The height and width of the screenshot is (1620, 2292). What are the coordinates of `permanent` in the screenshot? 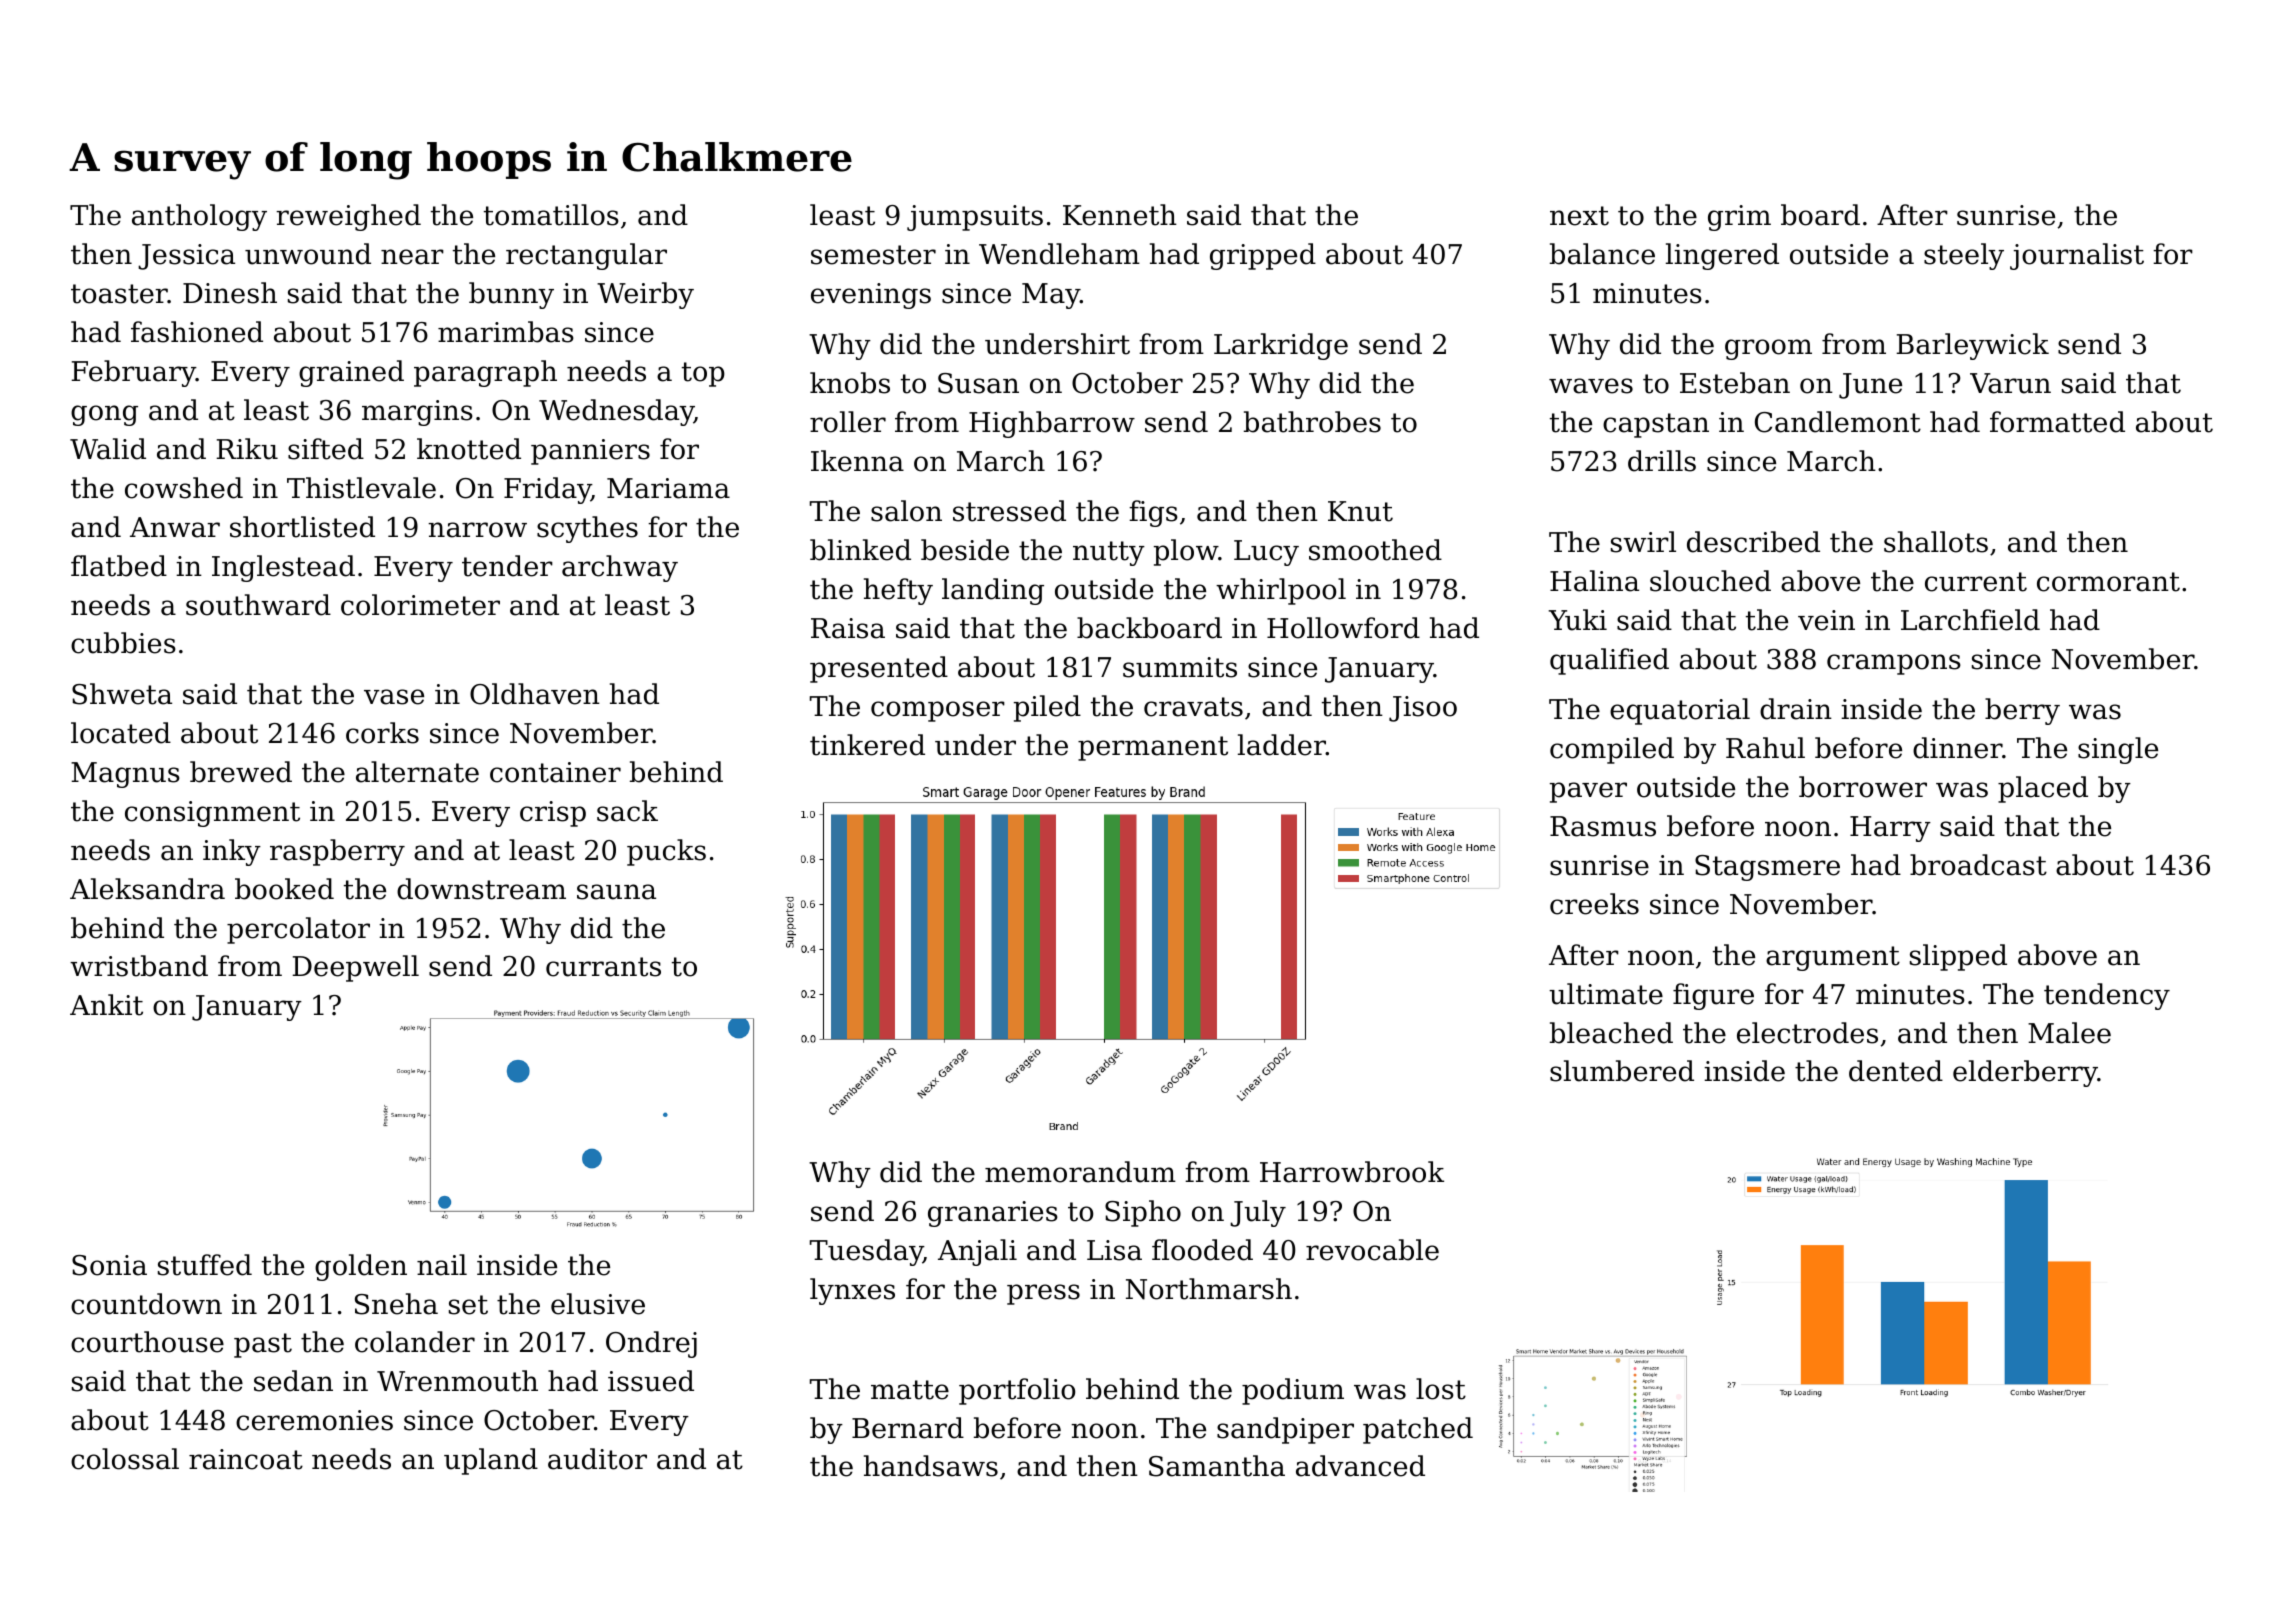 It's located at (1153, 748).
